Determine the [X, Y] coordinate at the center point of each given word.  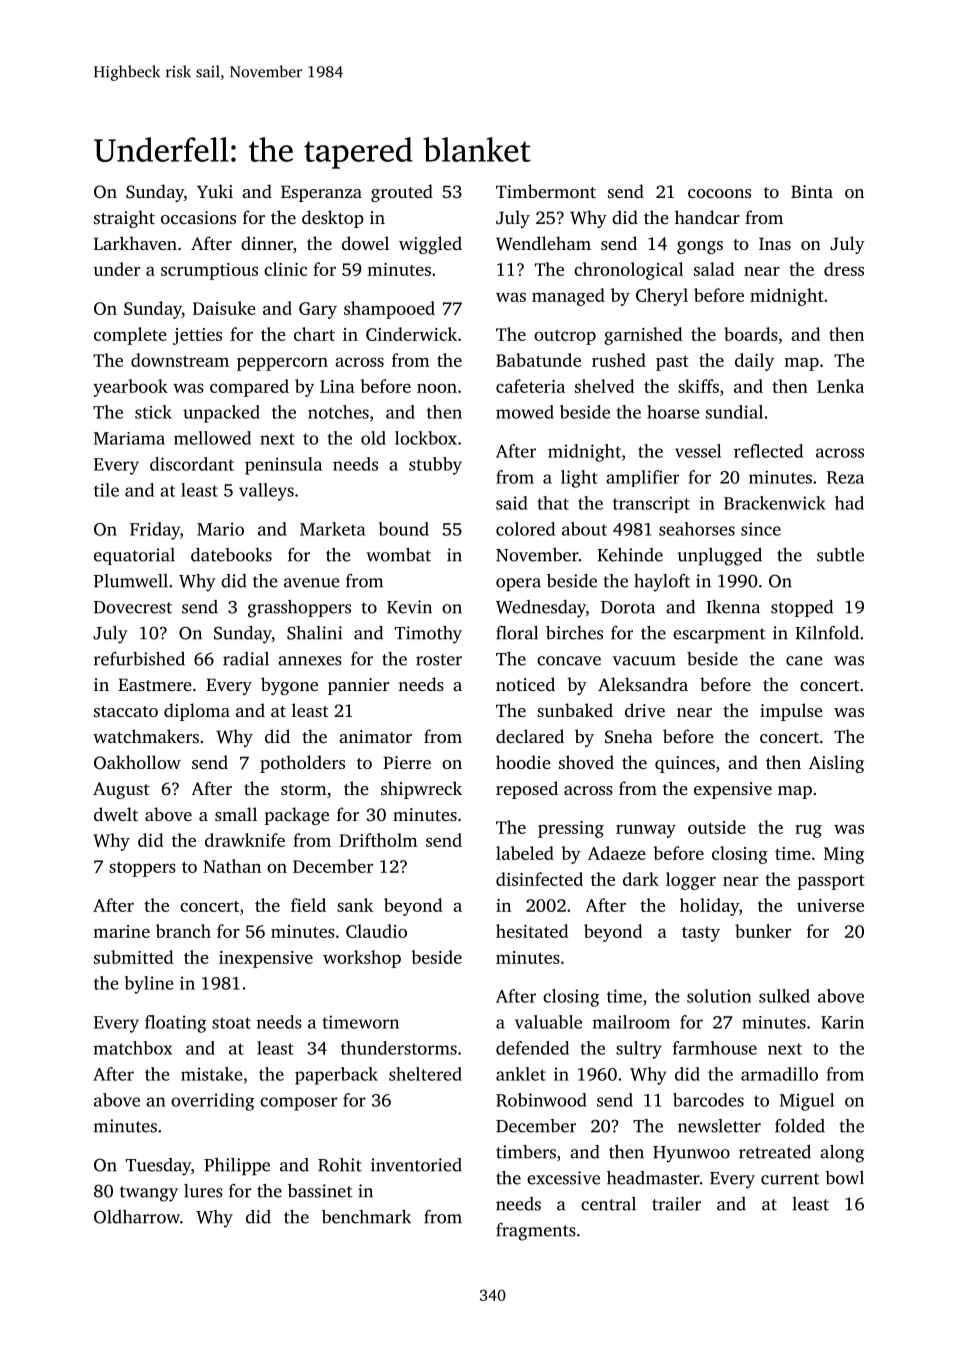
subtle [840, 555]
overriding [213, 1102]
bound [404, 529]
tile [106, 490]
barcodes [708, 1100]
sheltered [425, 1074]
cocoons [719, 193]
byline [149, 985]
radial [246, 659]
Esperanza [321, 193]
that [553, 503]
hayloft [662, 583]
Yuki [215, 191]
